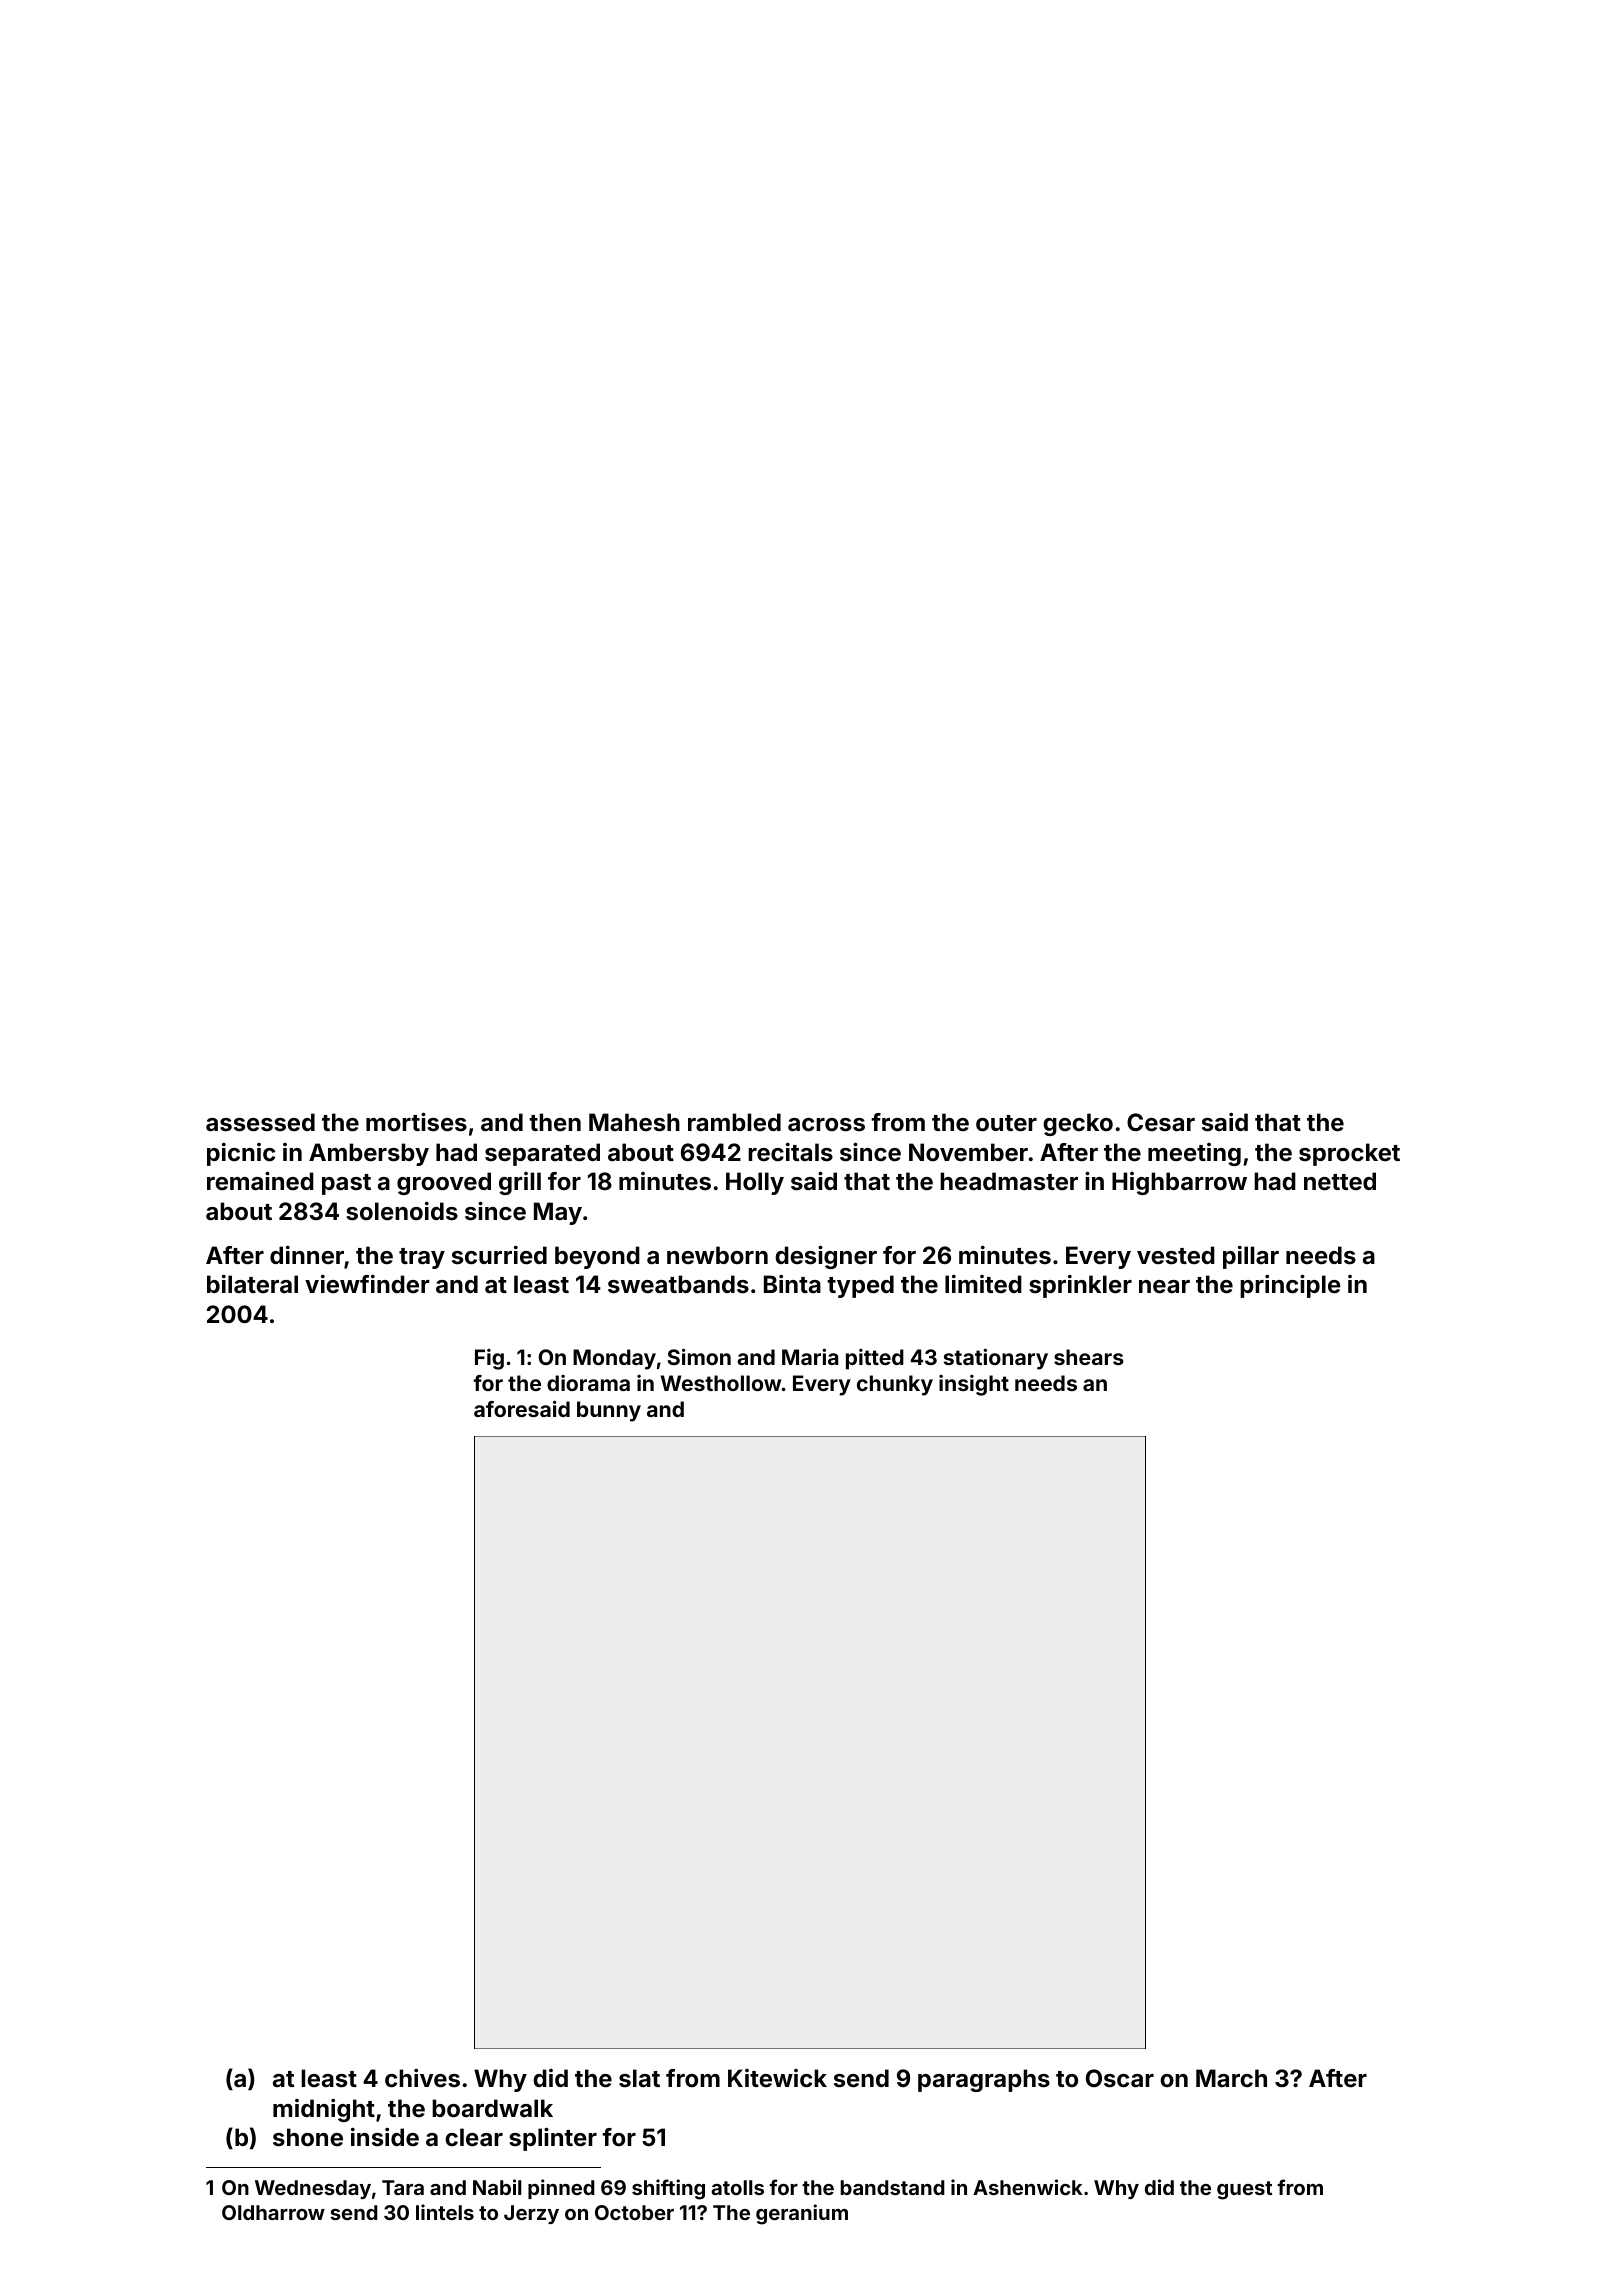 This screenshot has height=2292, width=1620. Describe the element at coordinates (1231, 2078) in the screenshot. I see `March` at that location.
